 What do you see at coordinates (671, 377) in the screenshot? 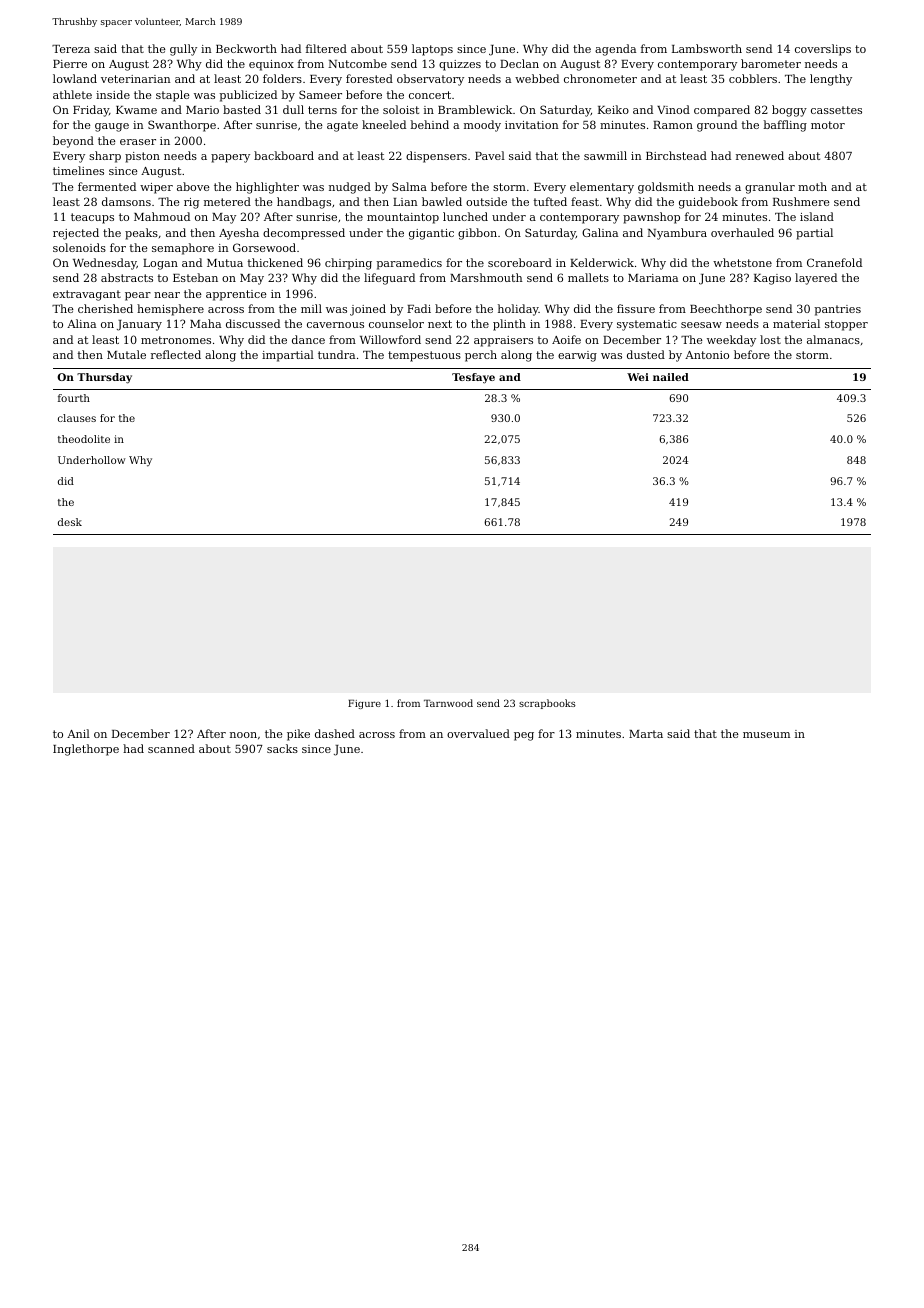
I see `nailed` at bounding box center [671, 377].
